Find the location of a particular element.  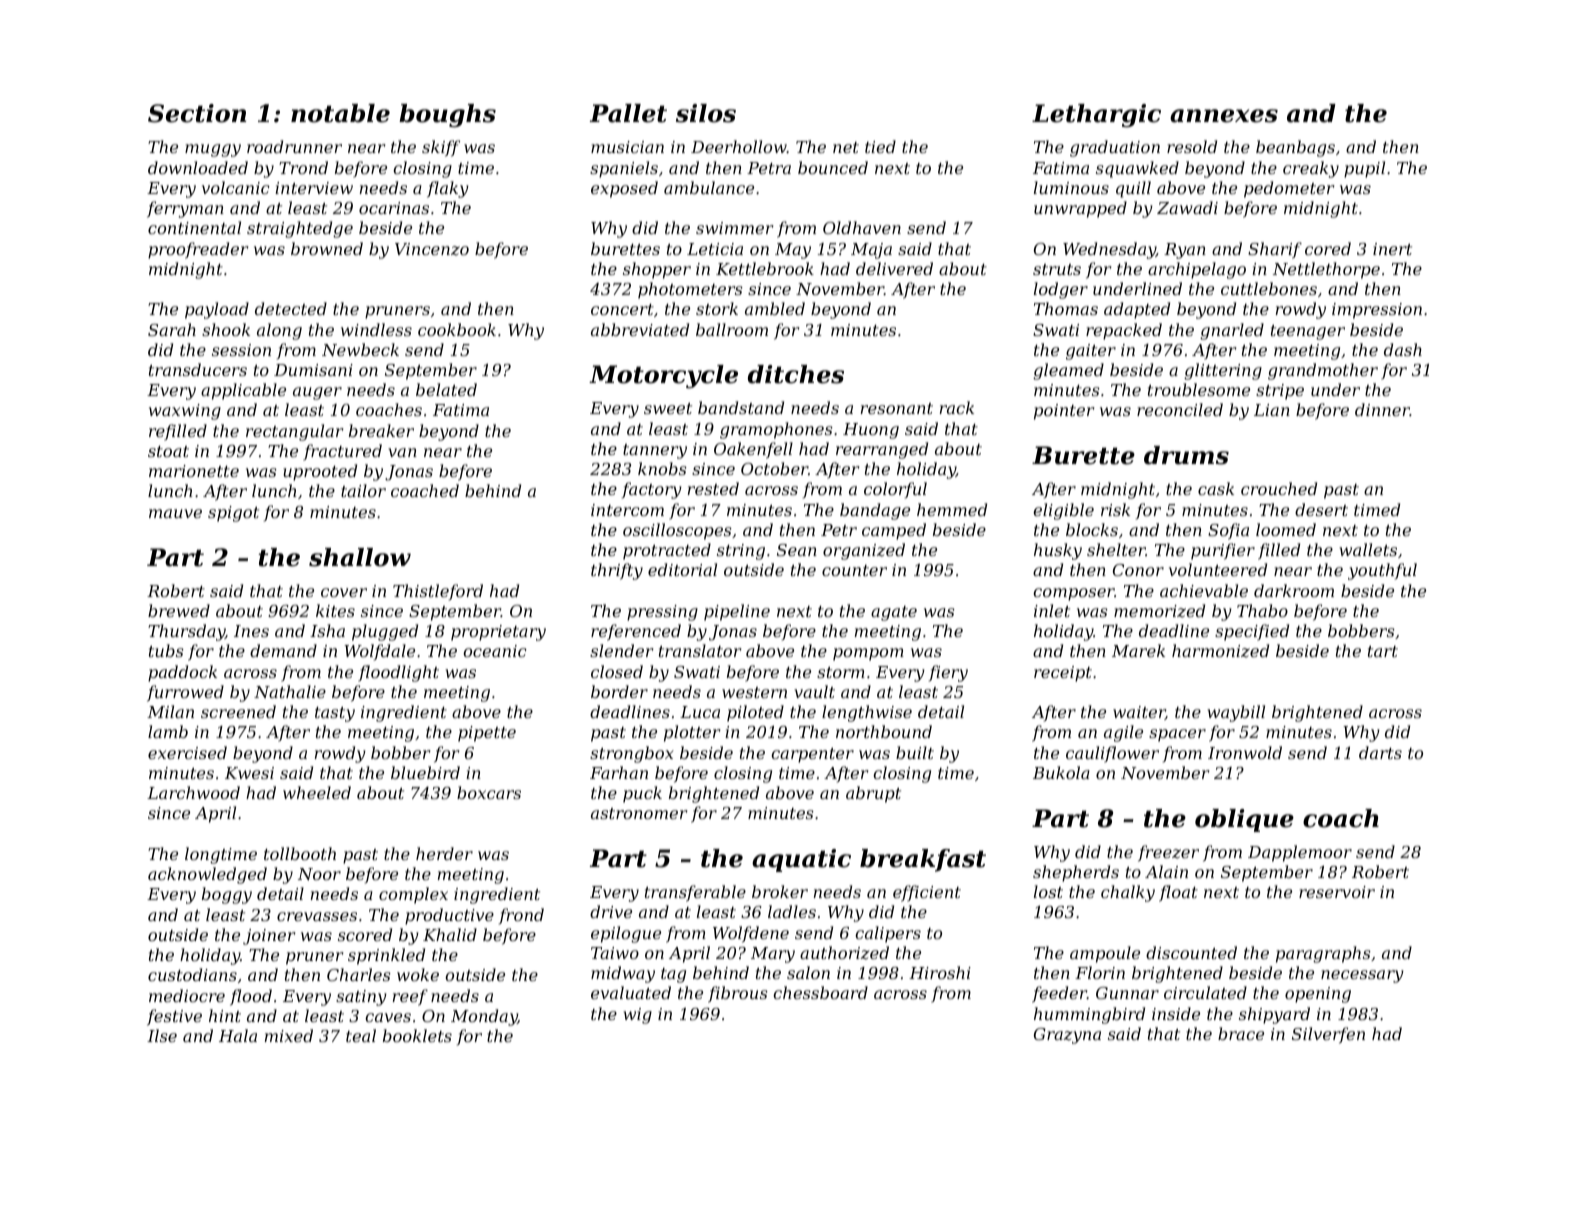

acknowledged is located at coordinates (207, 875).
